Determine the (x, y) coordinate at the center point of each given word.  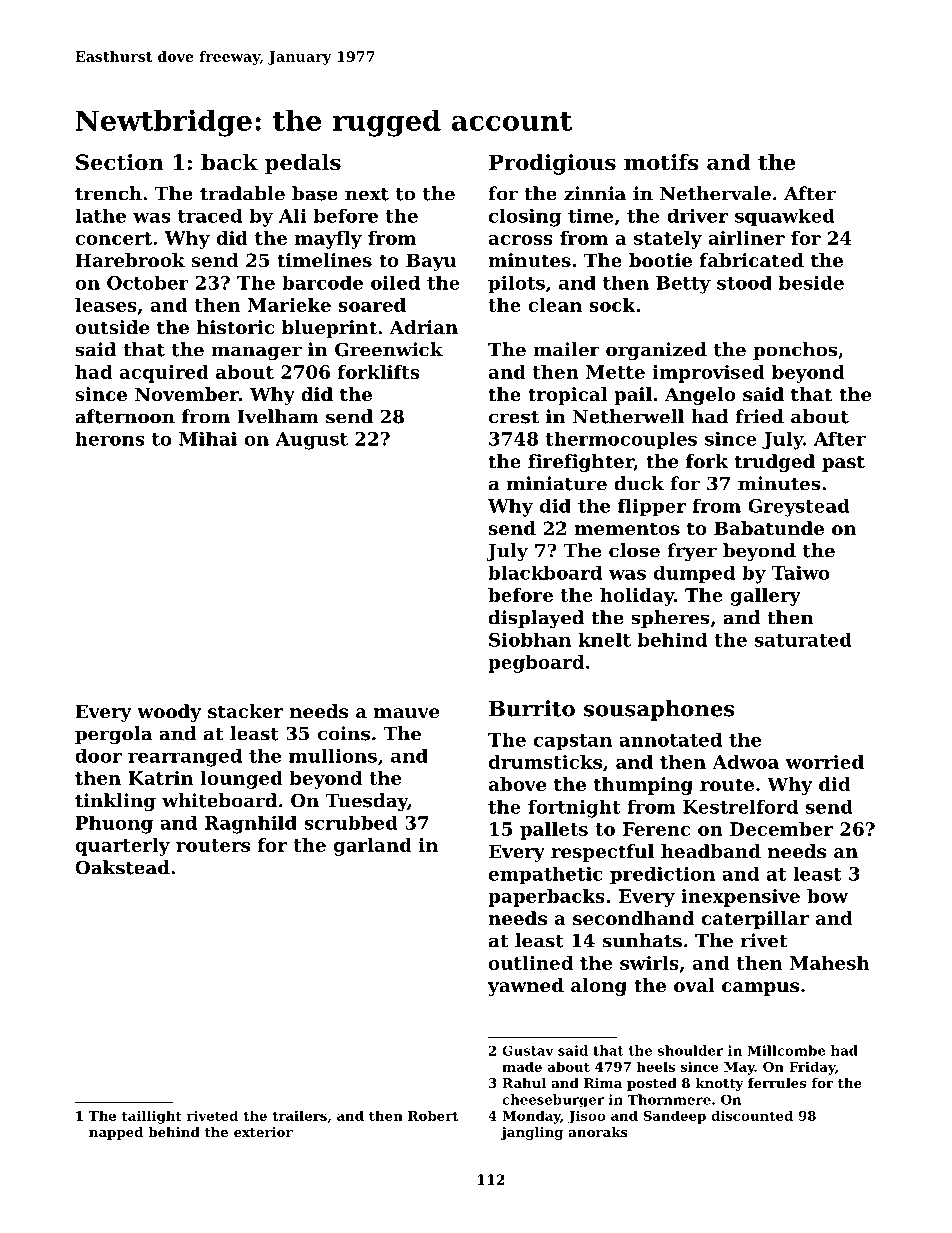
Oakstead (122, 867)
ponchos (795, 351)
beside (811, 282)
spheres (670, 619)
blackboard (545, 573)
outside (112, 327)
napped (116, 1133)
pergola (113, 735)
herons (110, 439)
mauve (406, 713)
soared (372, 305)
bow (827, 896)
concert (113, 238)
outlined (531, 963)
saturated (803, 639)
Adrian (423, 327)
